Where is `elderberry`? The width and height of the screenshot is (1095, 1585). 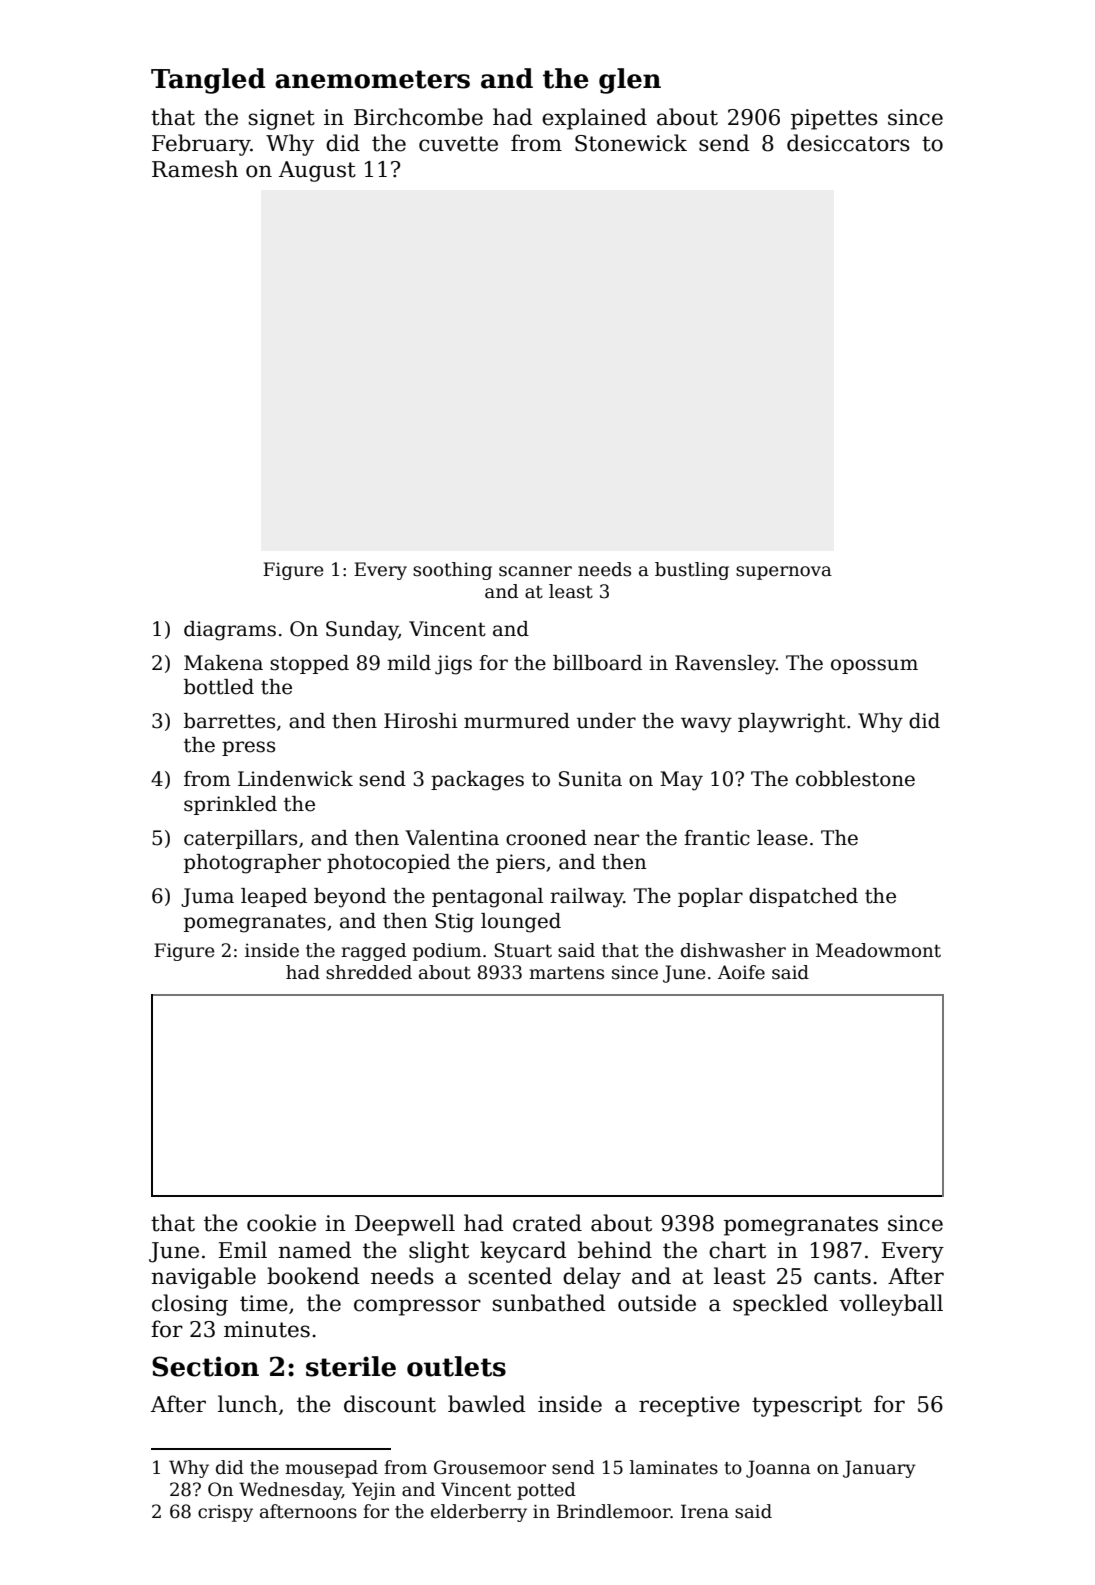
elderberry is located at coordinates (479, 1513).
